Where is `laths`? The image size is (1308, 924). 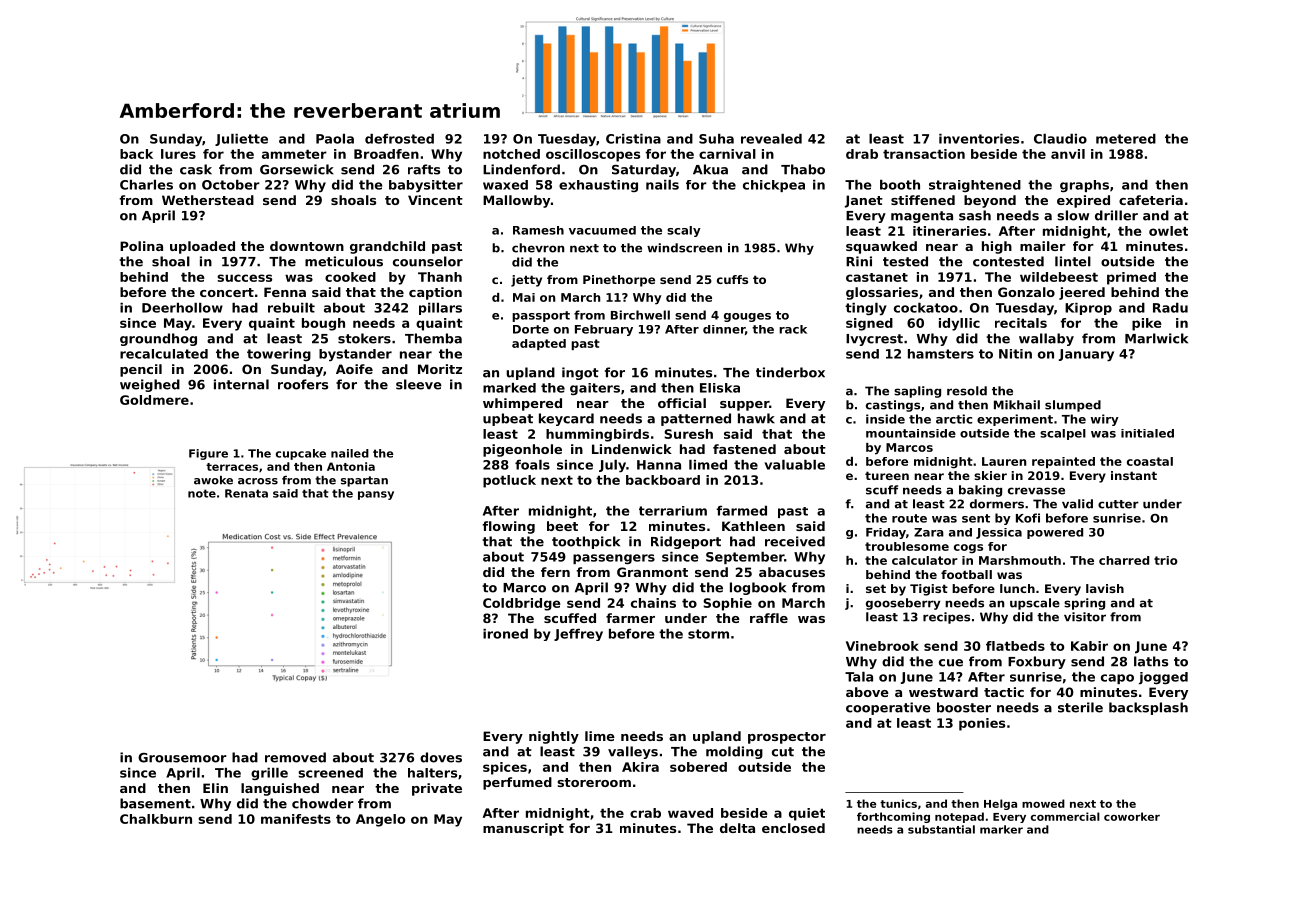
laths is located at coordinates (1151, 661).
